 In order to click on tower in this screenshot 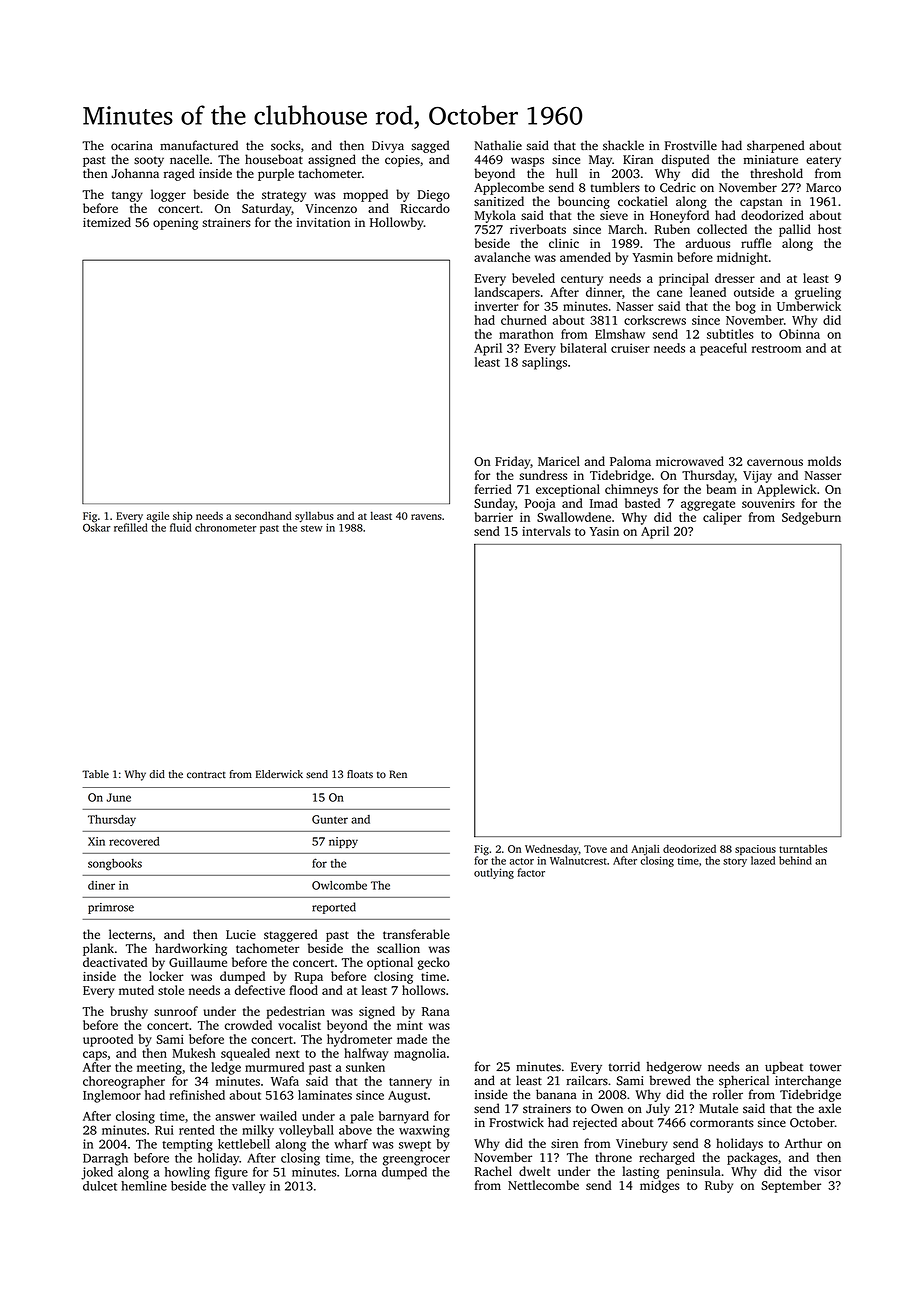, I will do `click(826, 1067)`.
